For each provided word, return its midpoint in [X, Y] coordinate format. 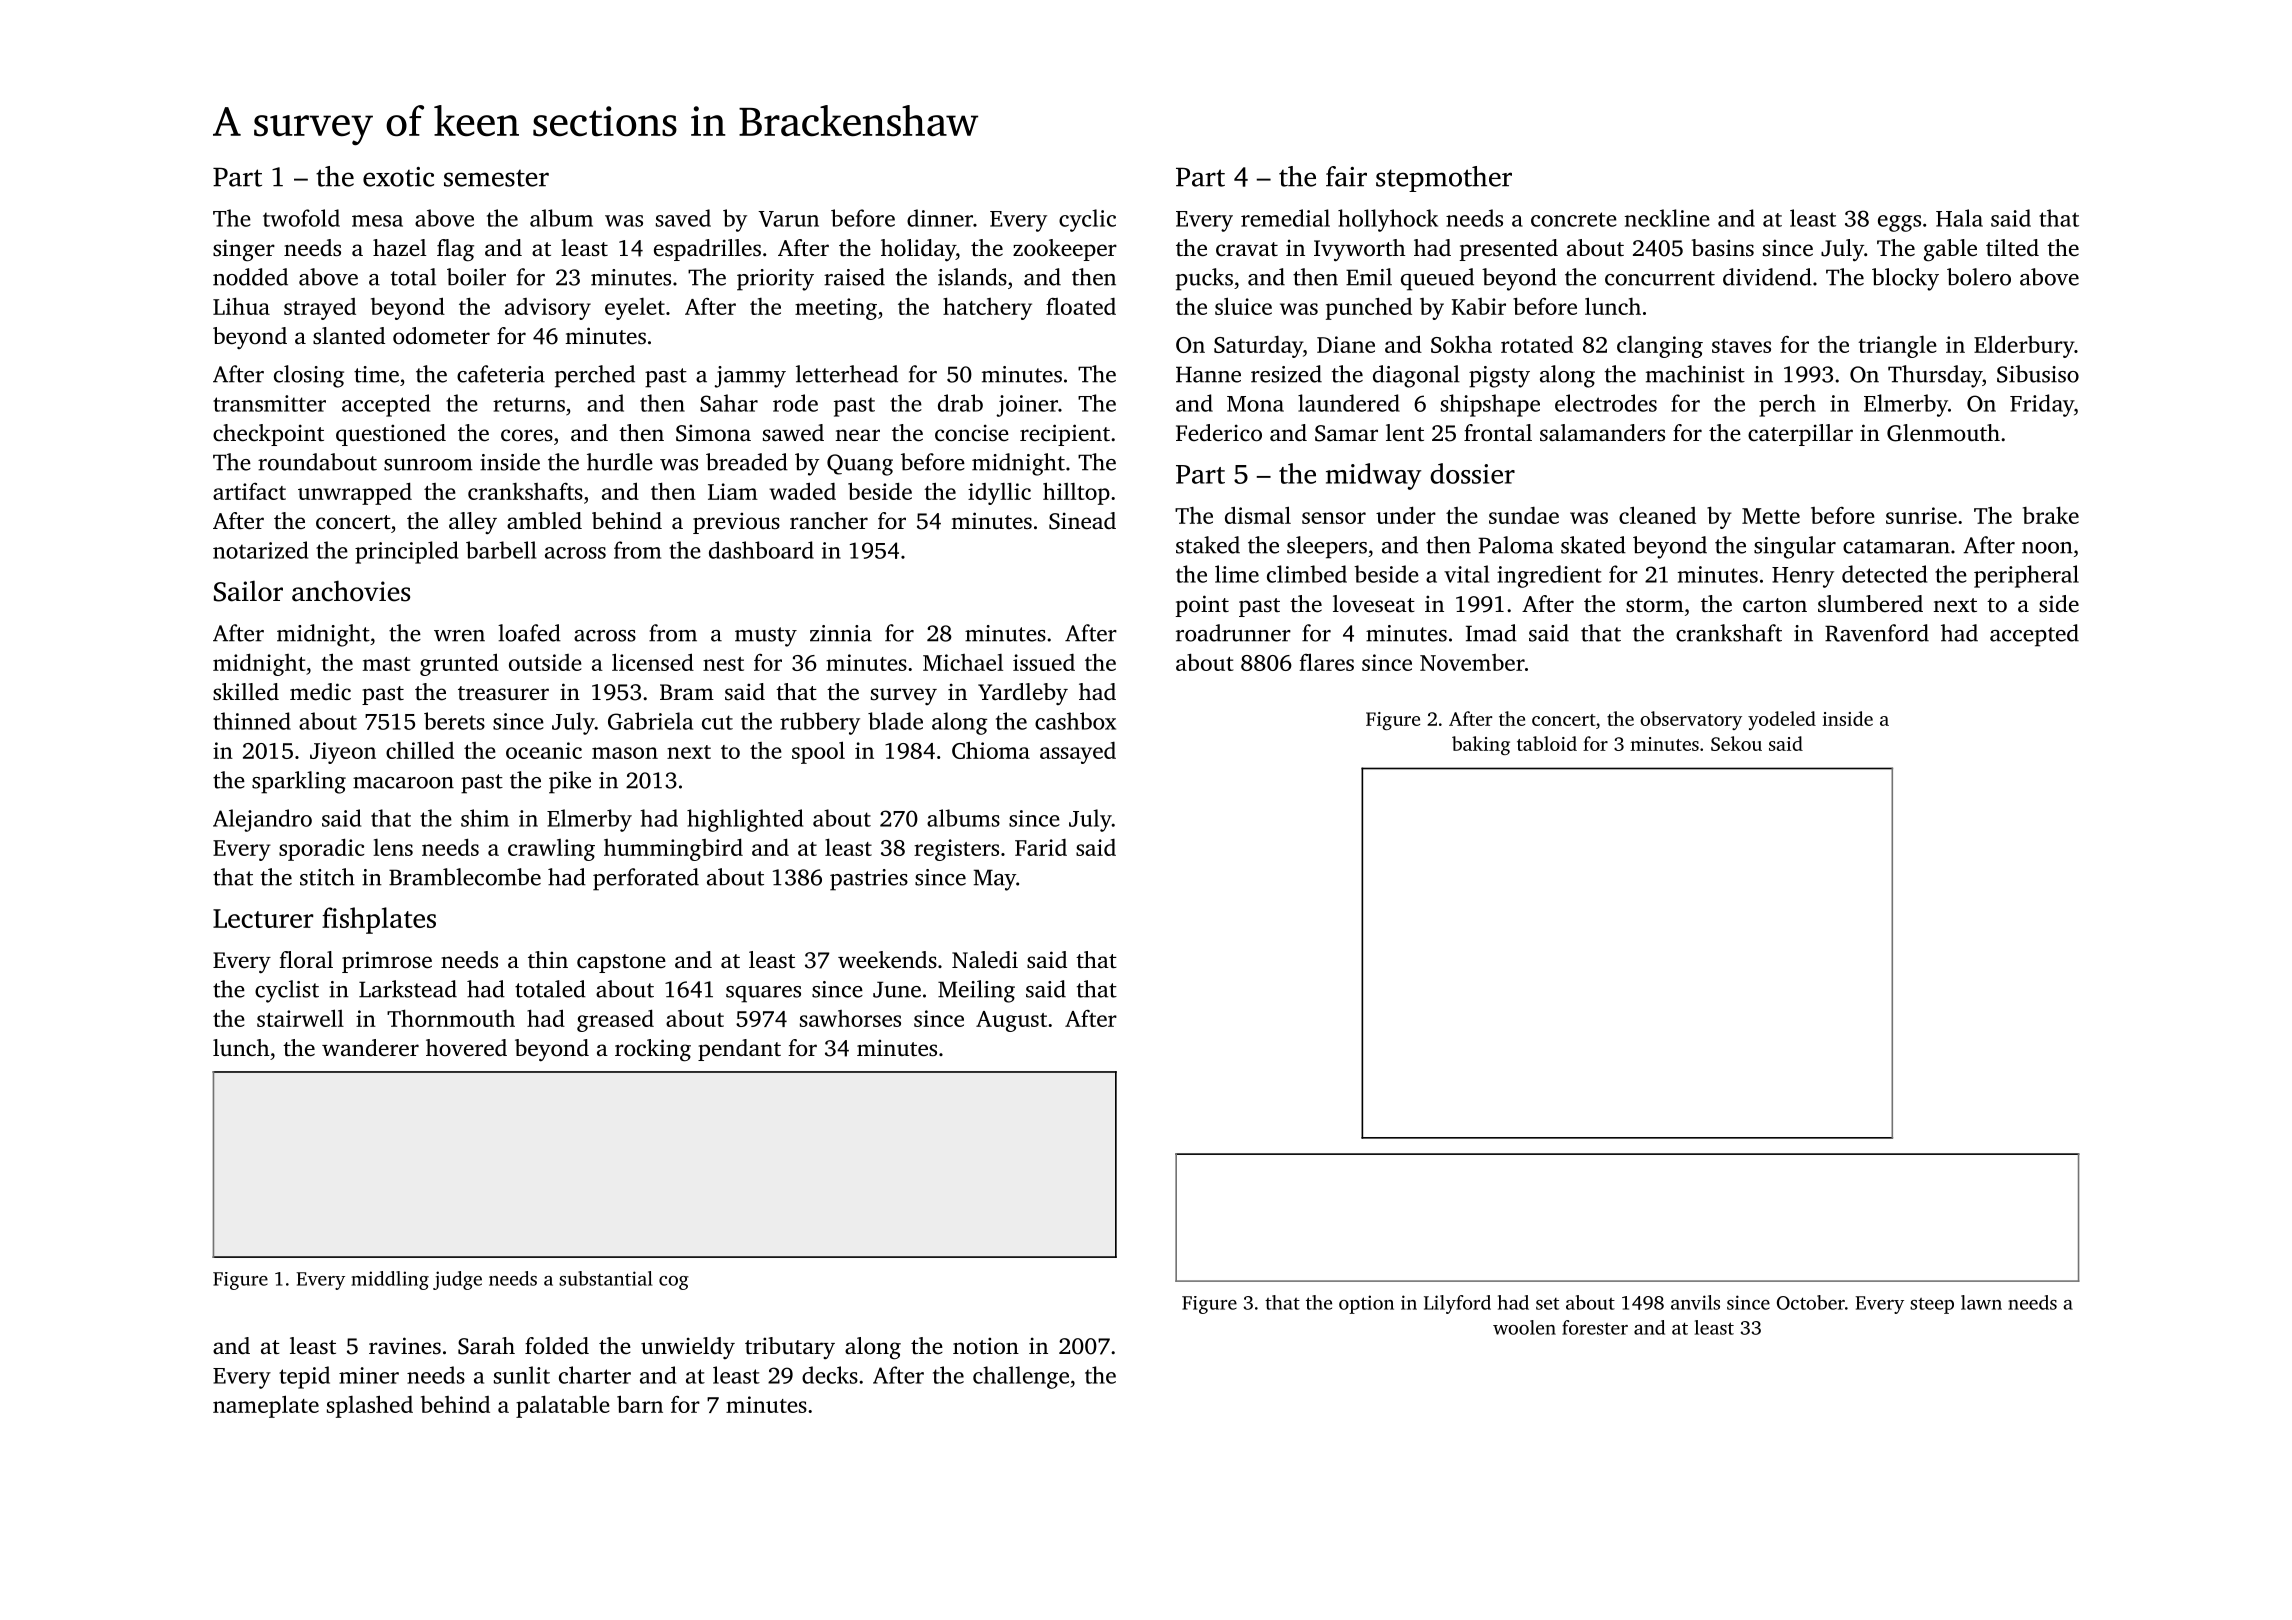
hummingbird [673, 849]
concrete [1574, 219]
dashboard [761, 550]
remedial [1285, 218]
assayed [1078, 753]
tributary [790, 1348]
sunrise [1921, 515]
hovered [466, 1048]
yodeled [1782, 720]
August [1011, 1021]
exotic [398, 177]
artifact [249, 491]
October [1811, 1302]
